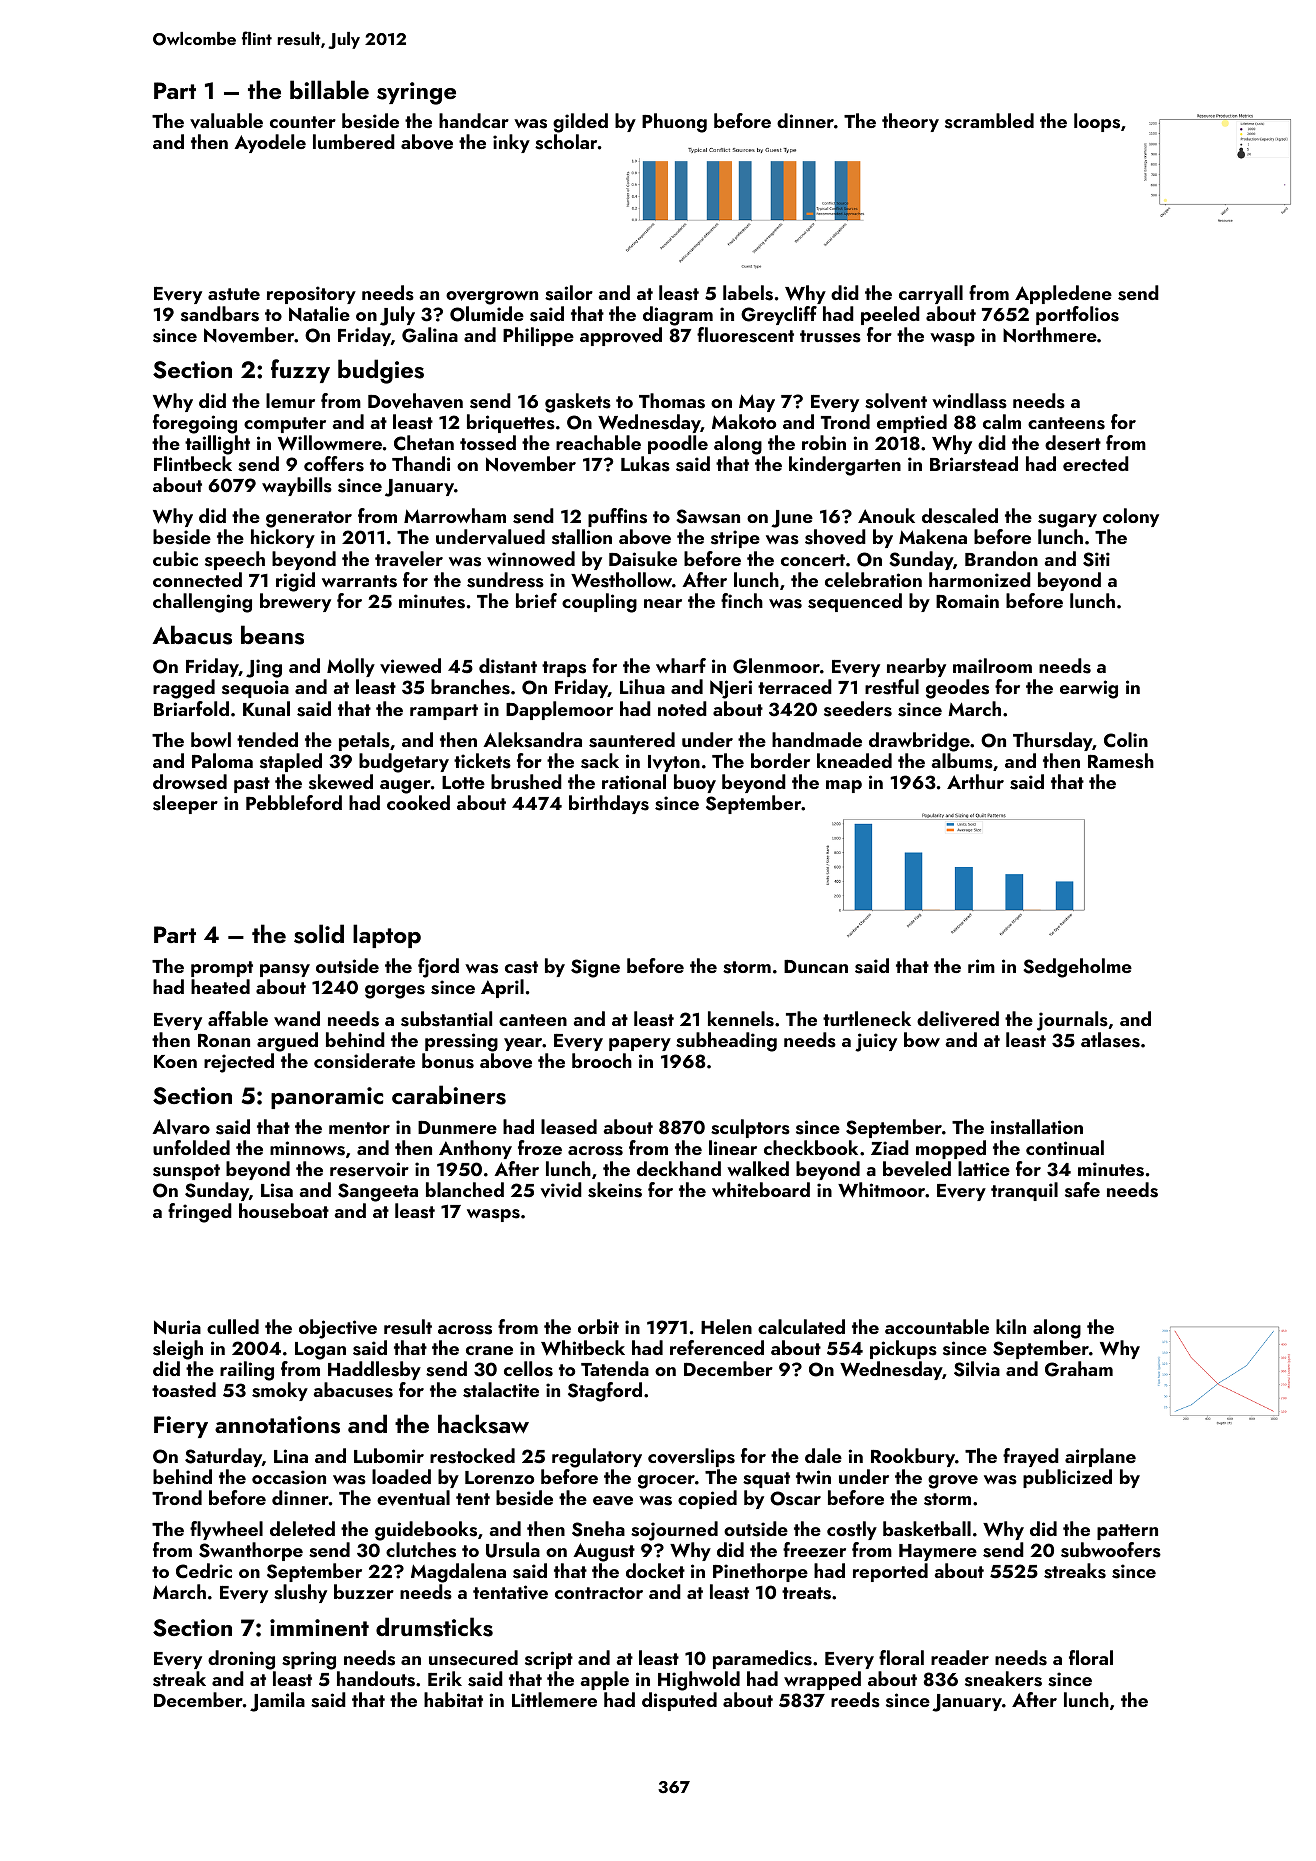 This document has height=1861, width=1316. I want to click on billable, so click(329, 89).
